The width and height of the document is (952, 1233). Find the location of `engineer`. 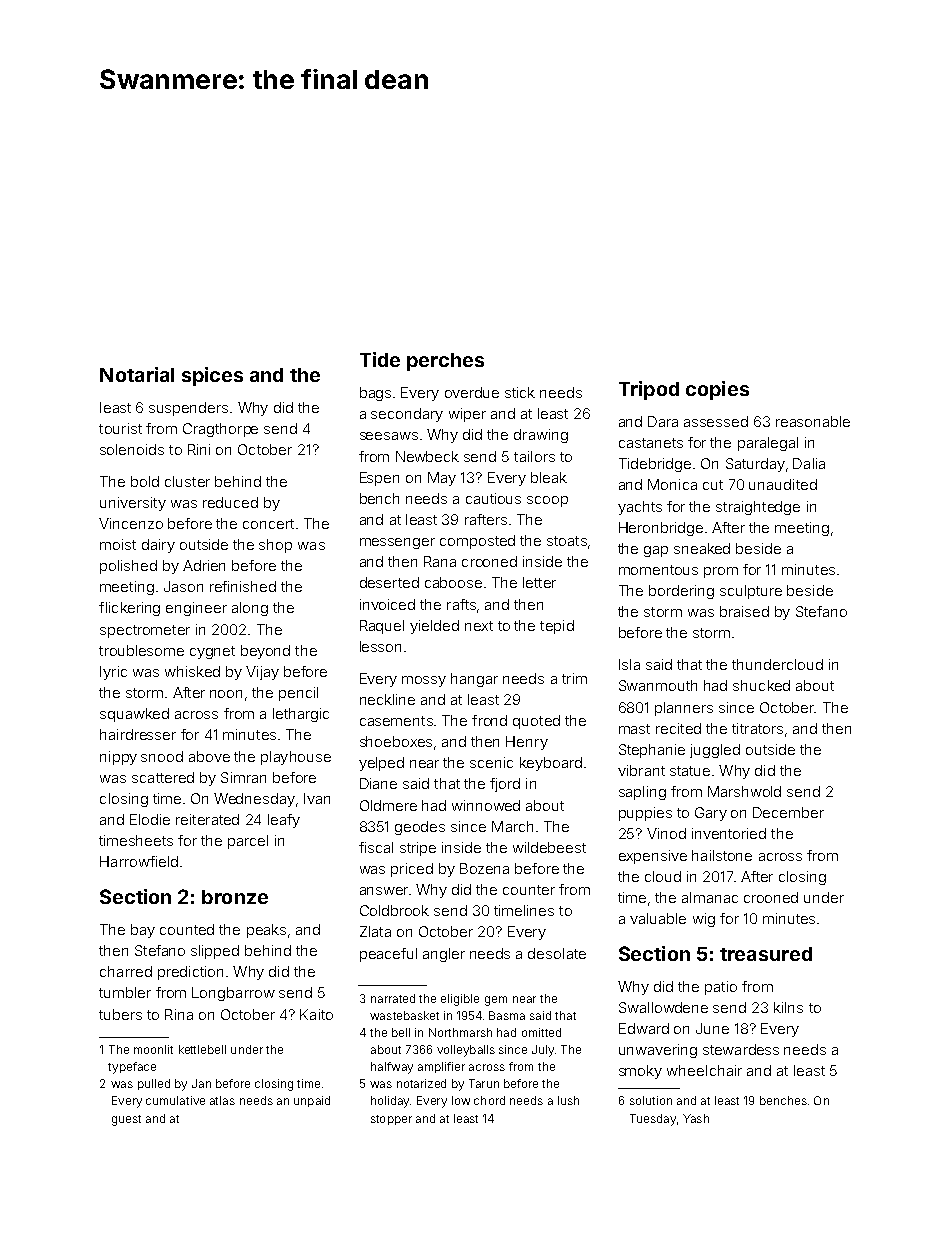

engineer is located at coordinates (196, 609).
